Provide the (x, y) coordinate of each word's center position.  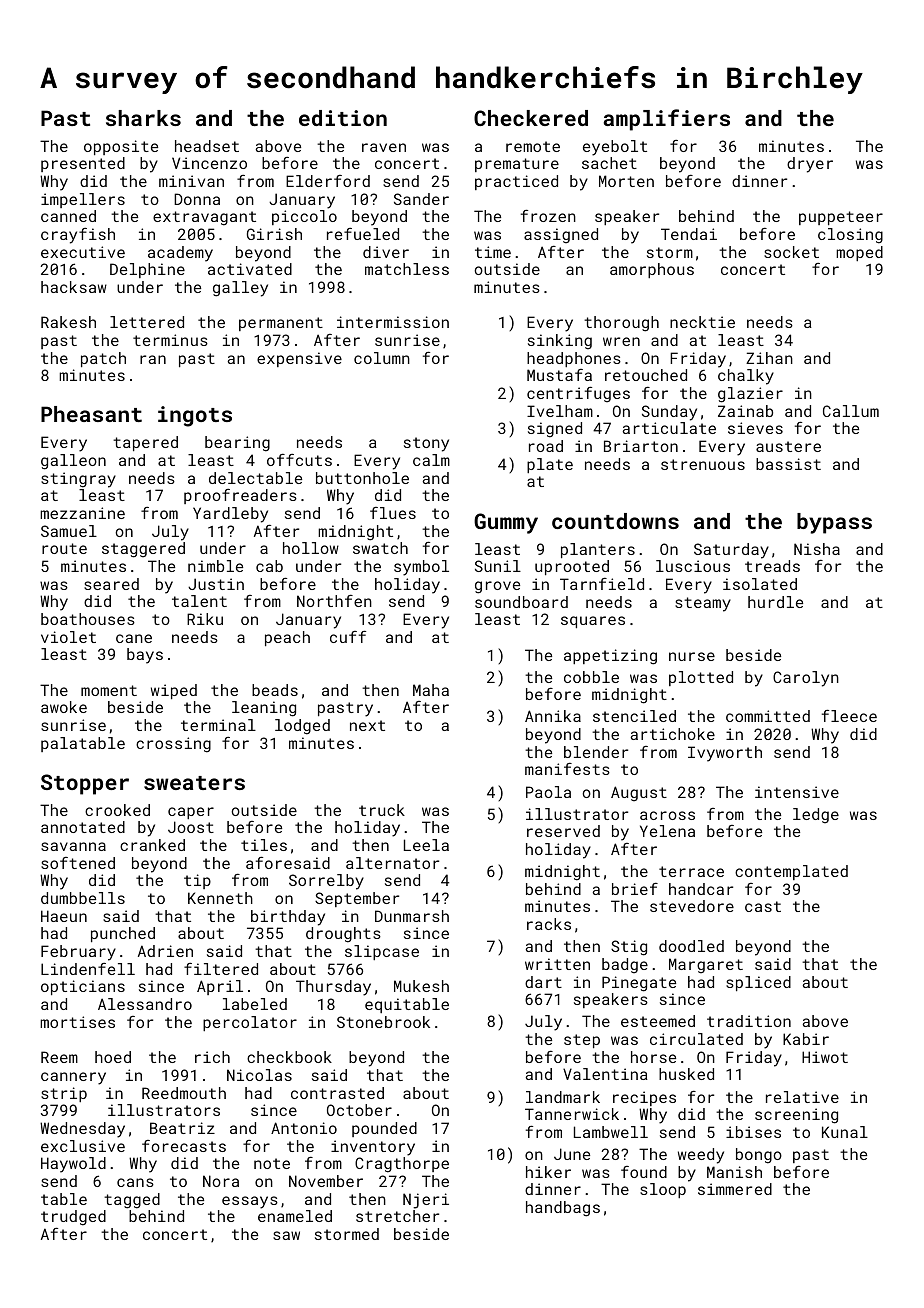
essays (250, 1202)
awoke (64, 707)
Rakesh (68, 322)
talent (199, 601)
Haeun (64, 916)
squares (593, 622)
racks (549, 924)
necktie (702, 322)
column (382, 358)
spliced (758, 983)
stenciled (634, 716)
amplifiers (666, 120)
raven (384, 147)
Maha (431, 690)
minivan (191, 181)
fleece (849, 715)
